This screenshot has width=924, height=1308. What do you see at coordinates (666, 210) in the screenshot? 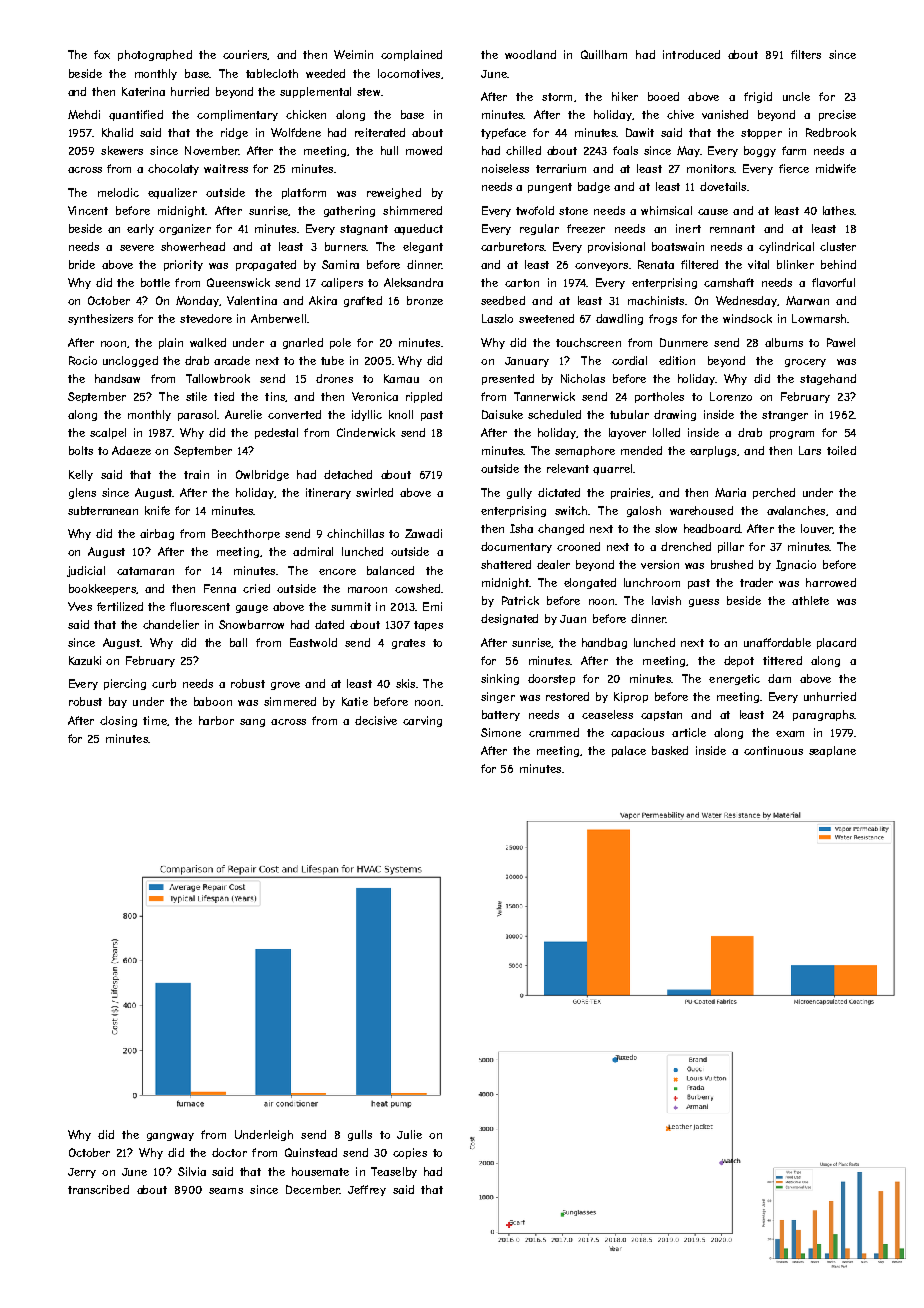
I see `whimsical` at bounding box center [666, 210].
